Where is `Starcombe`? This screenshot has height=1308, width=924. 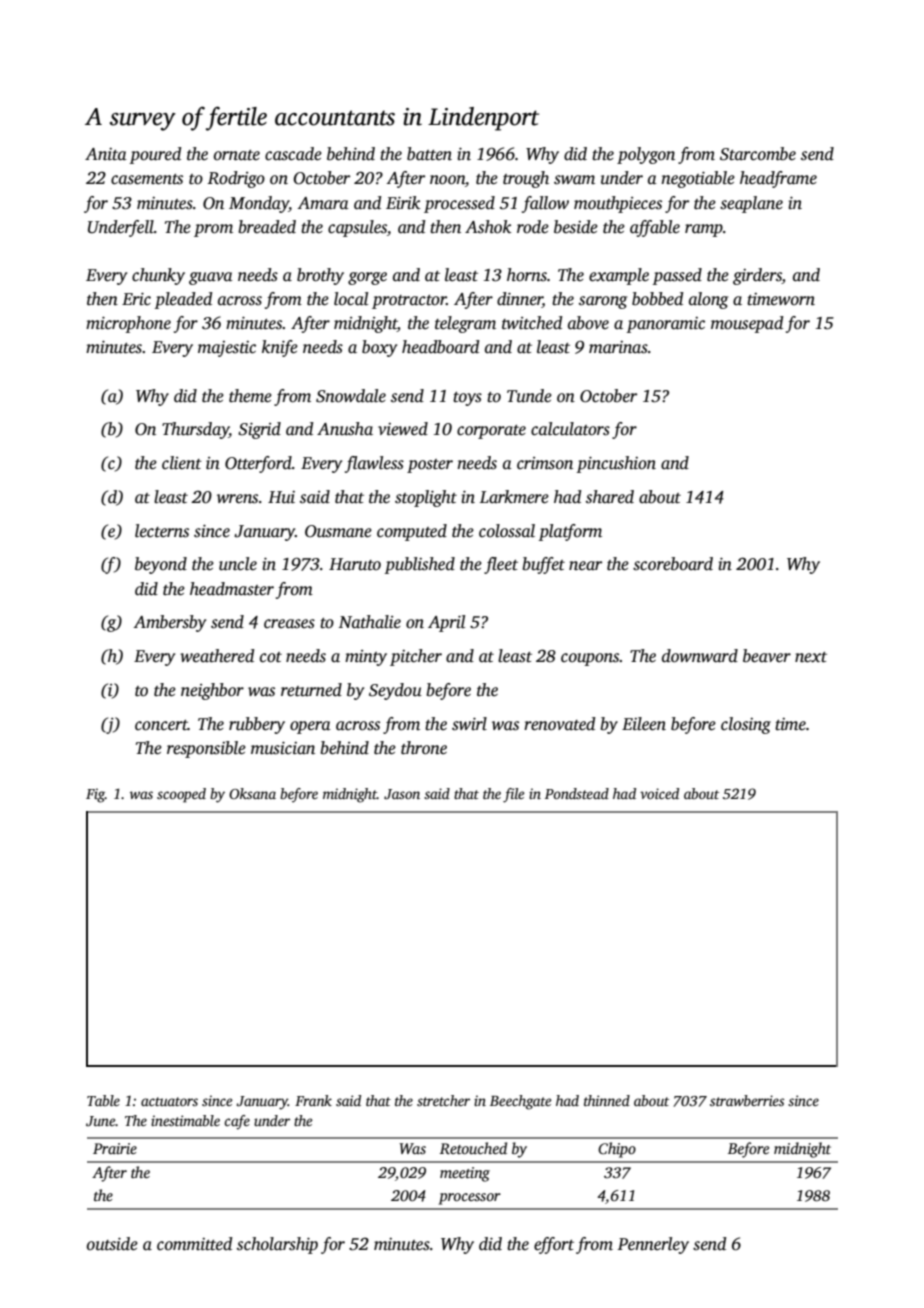 Starcombe is located at coordinates (758, 154).
